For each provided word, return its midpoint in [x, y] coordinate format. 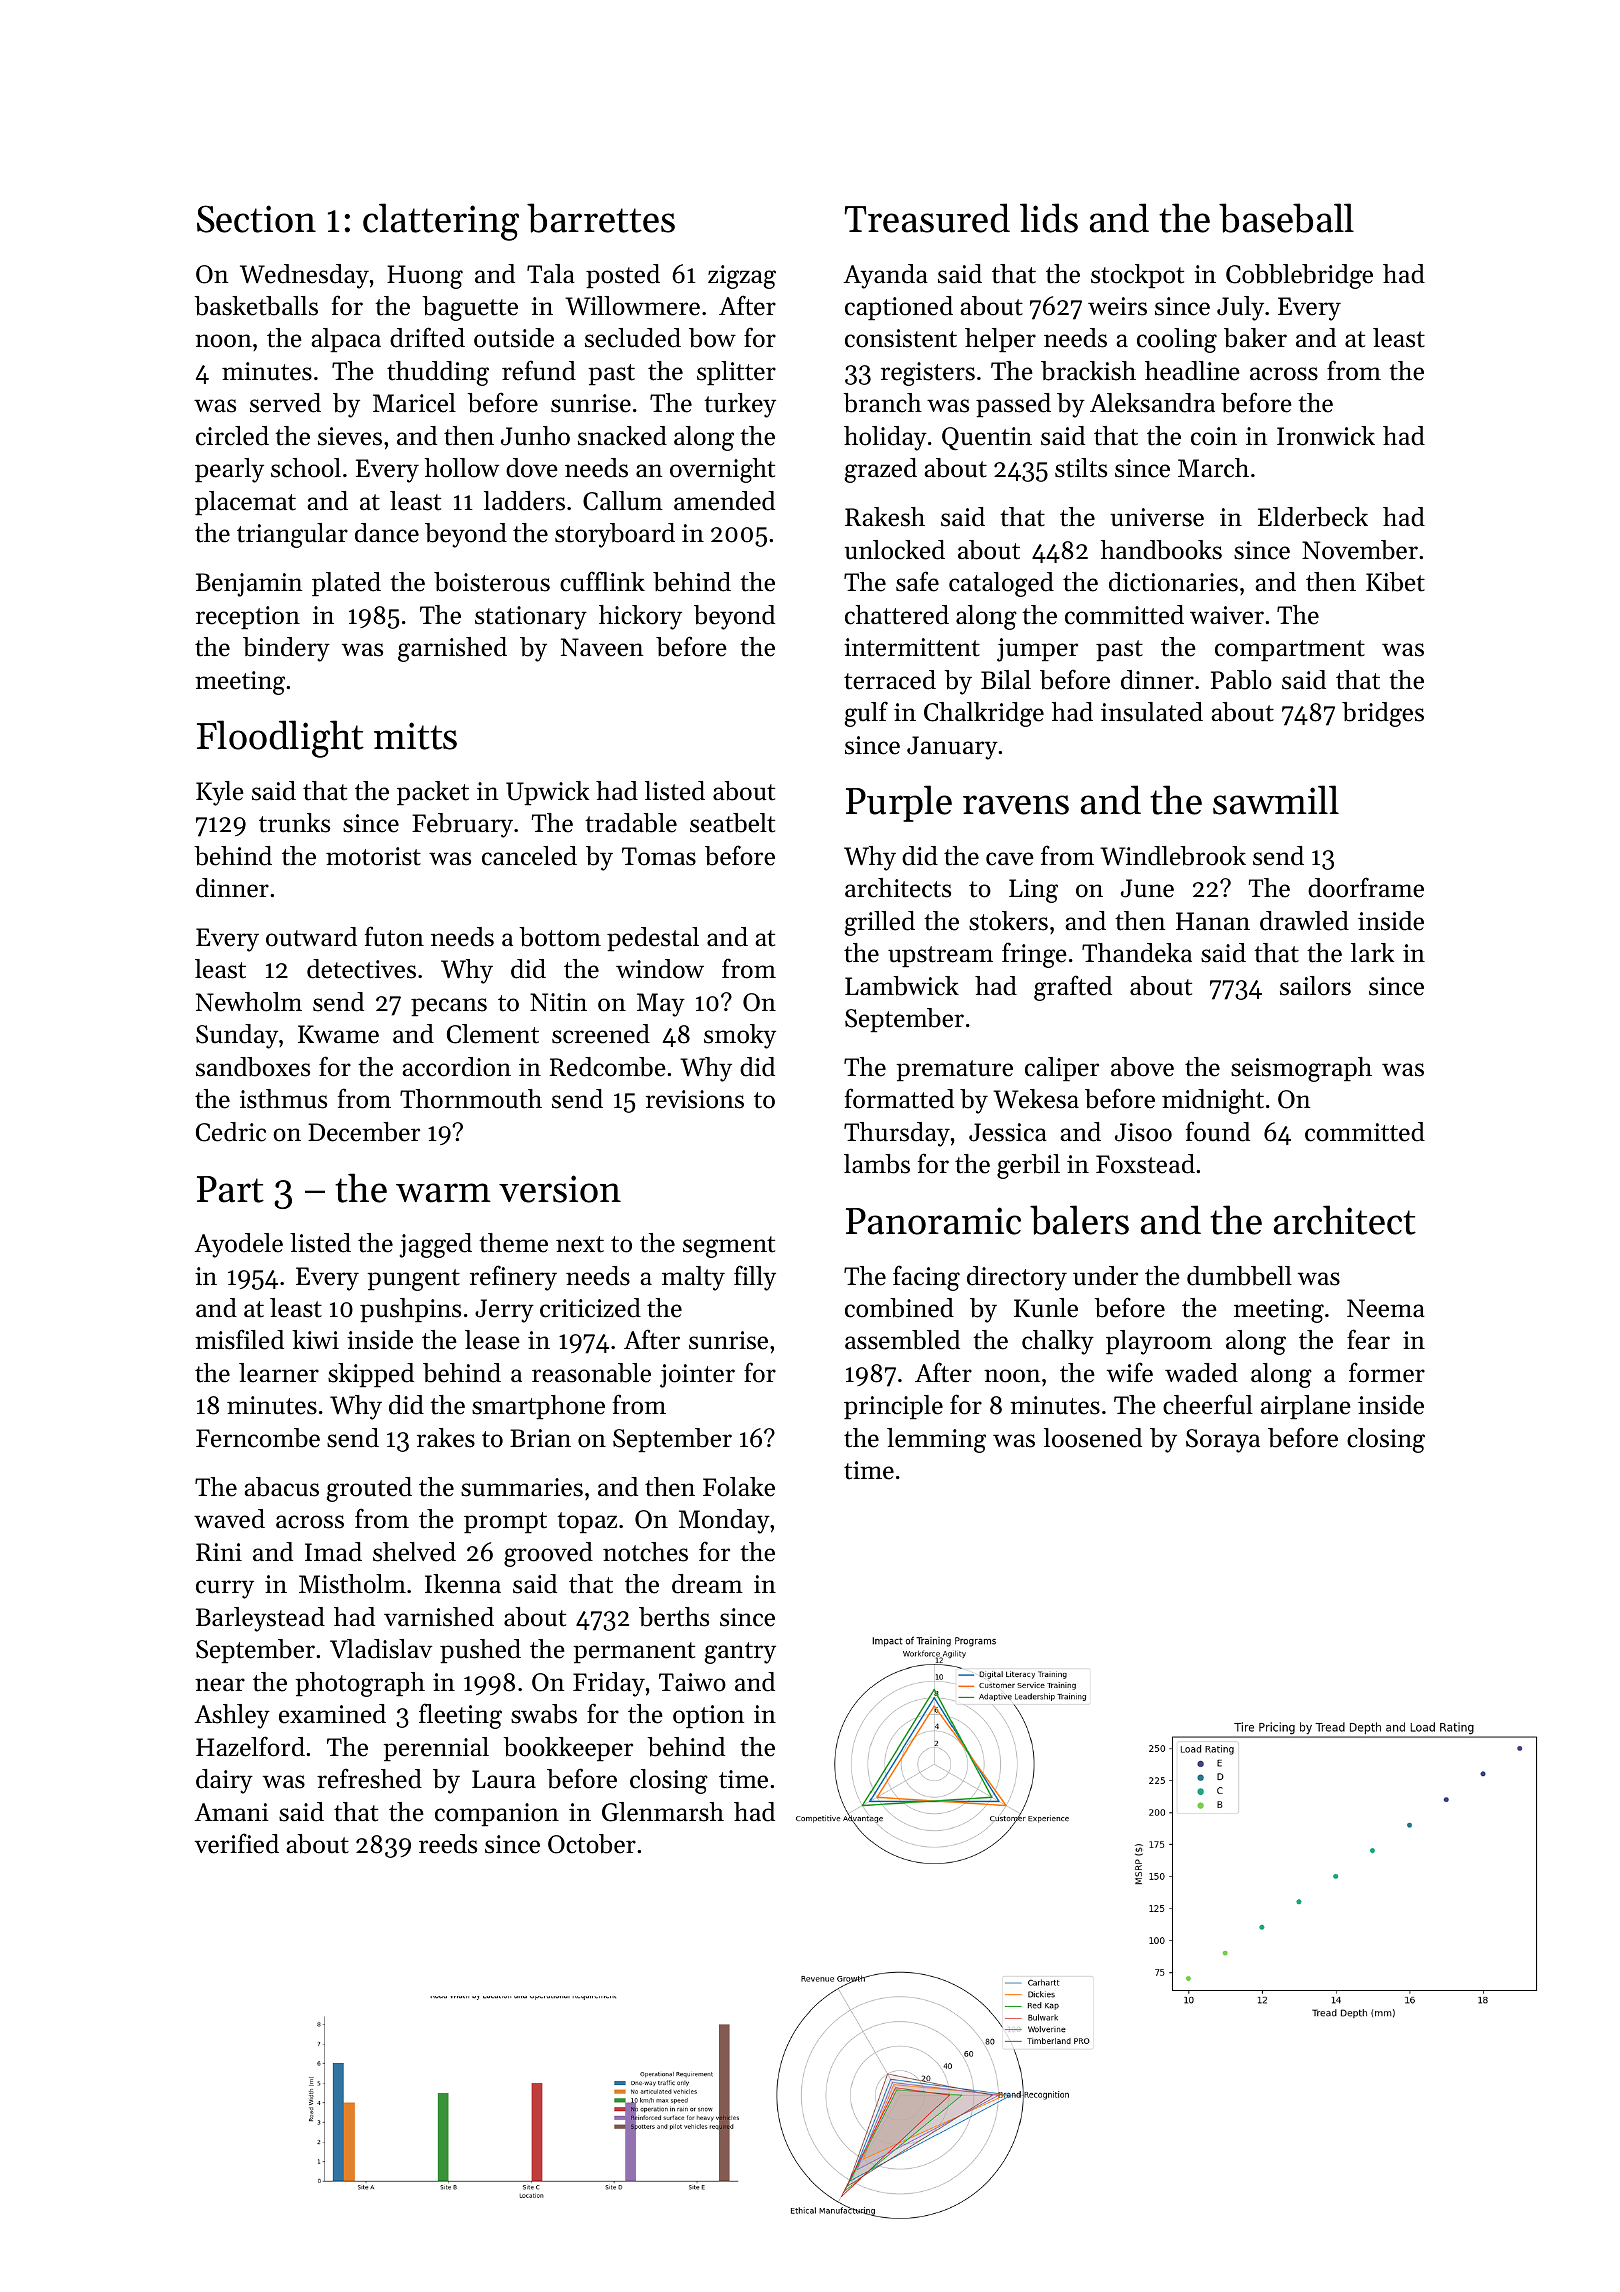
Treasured [927, 218]
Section [256, 219]
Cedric [231, 1132]
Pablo [1241, 680]
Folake [739, 1487]
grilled [880, 923]
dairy [224, 1781]
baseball [1286, 218]
